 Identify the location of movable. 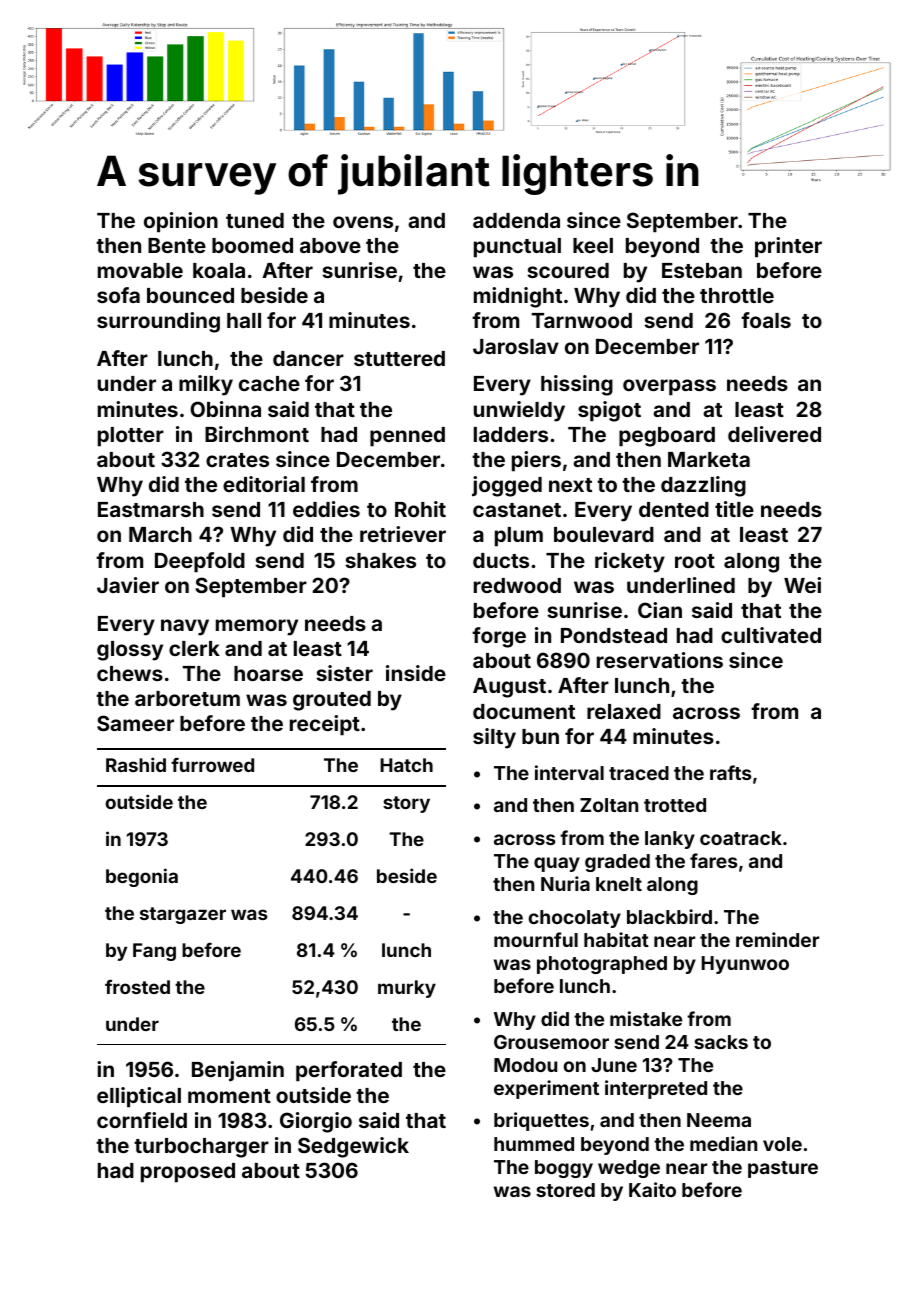
(140, 270).
